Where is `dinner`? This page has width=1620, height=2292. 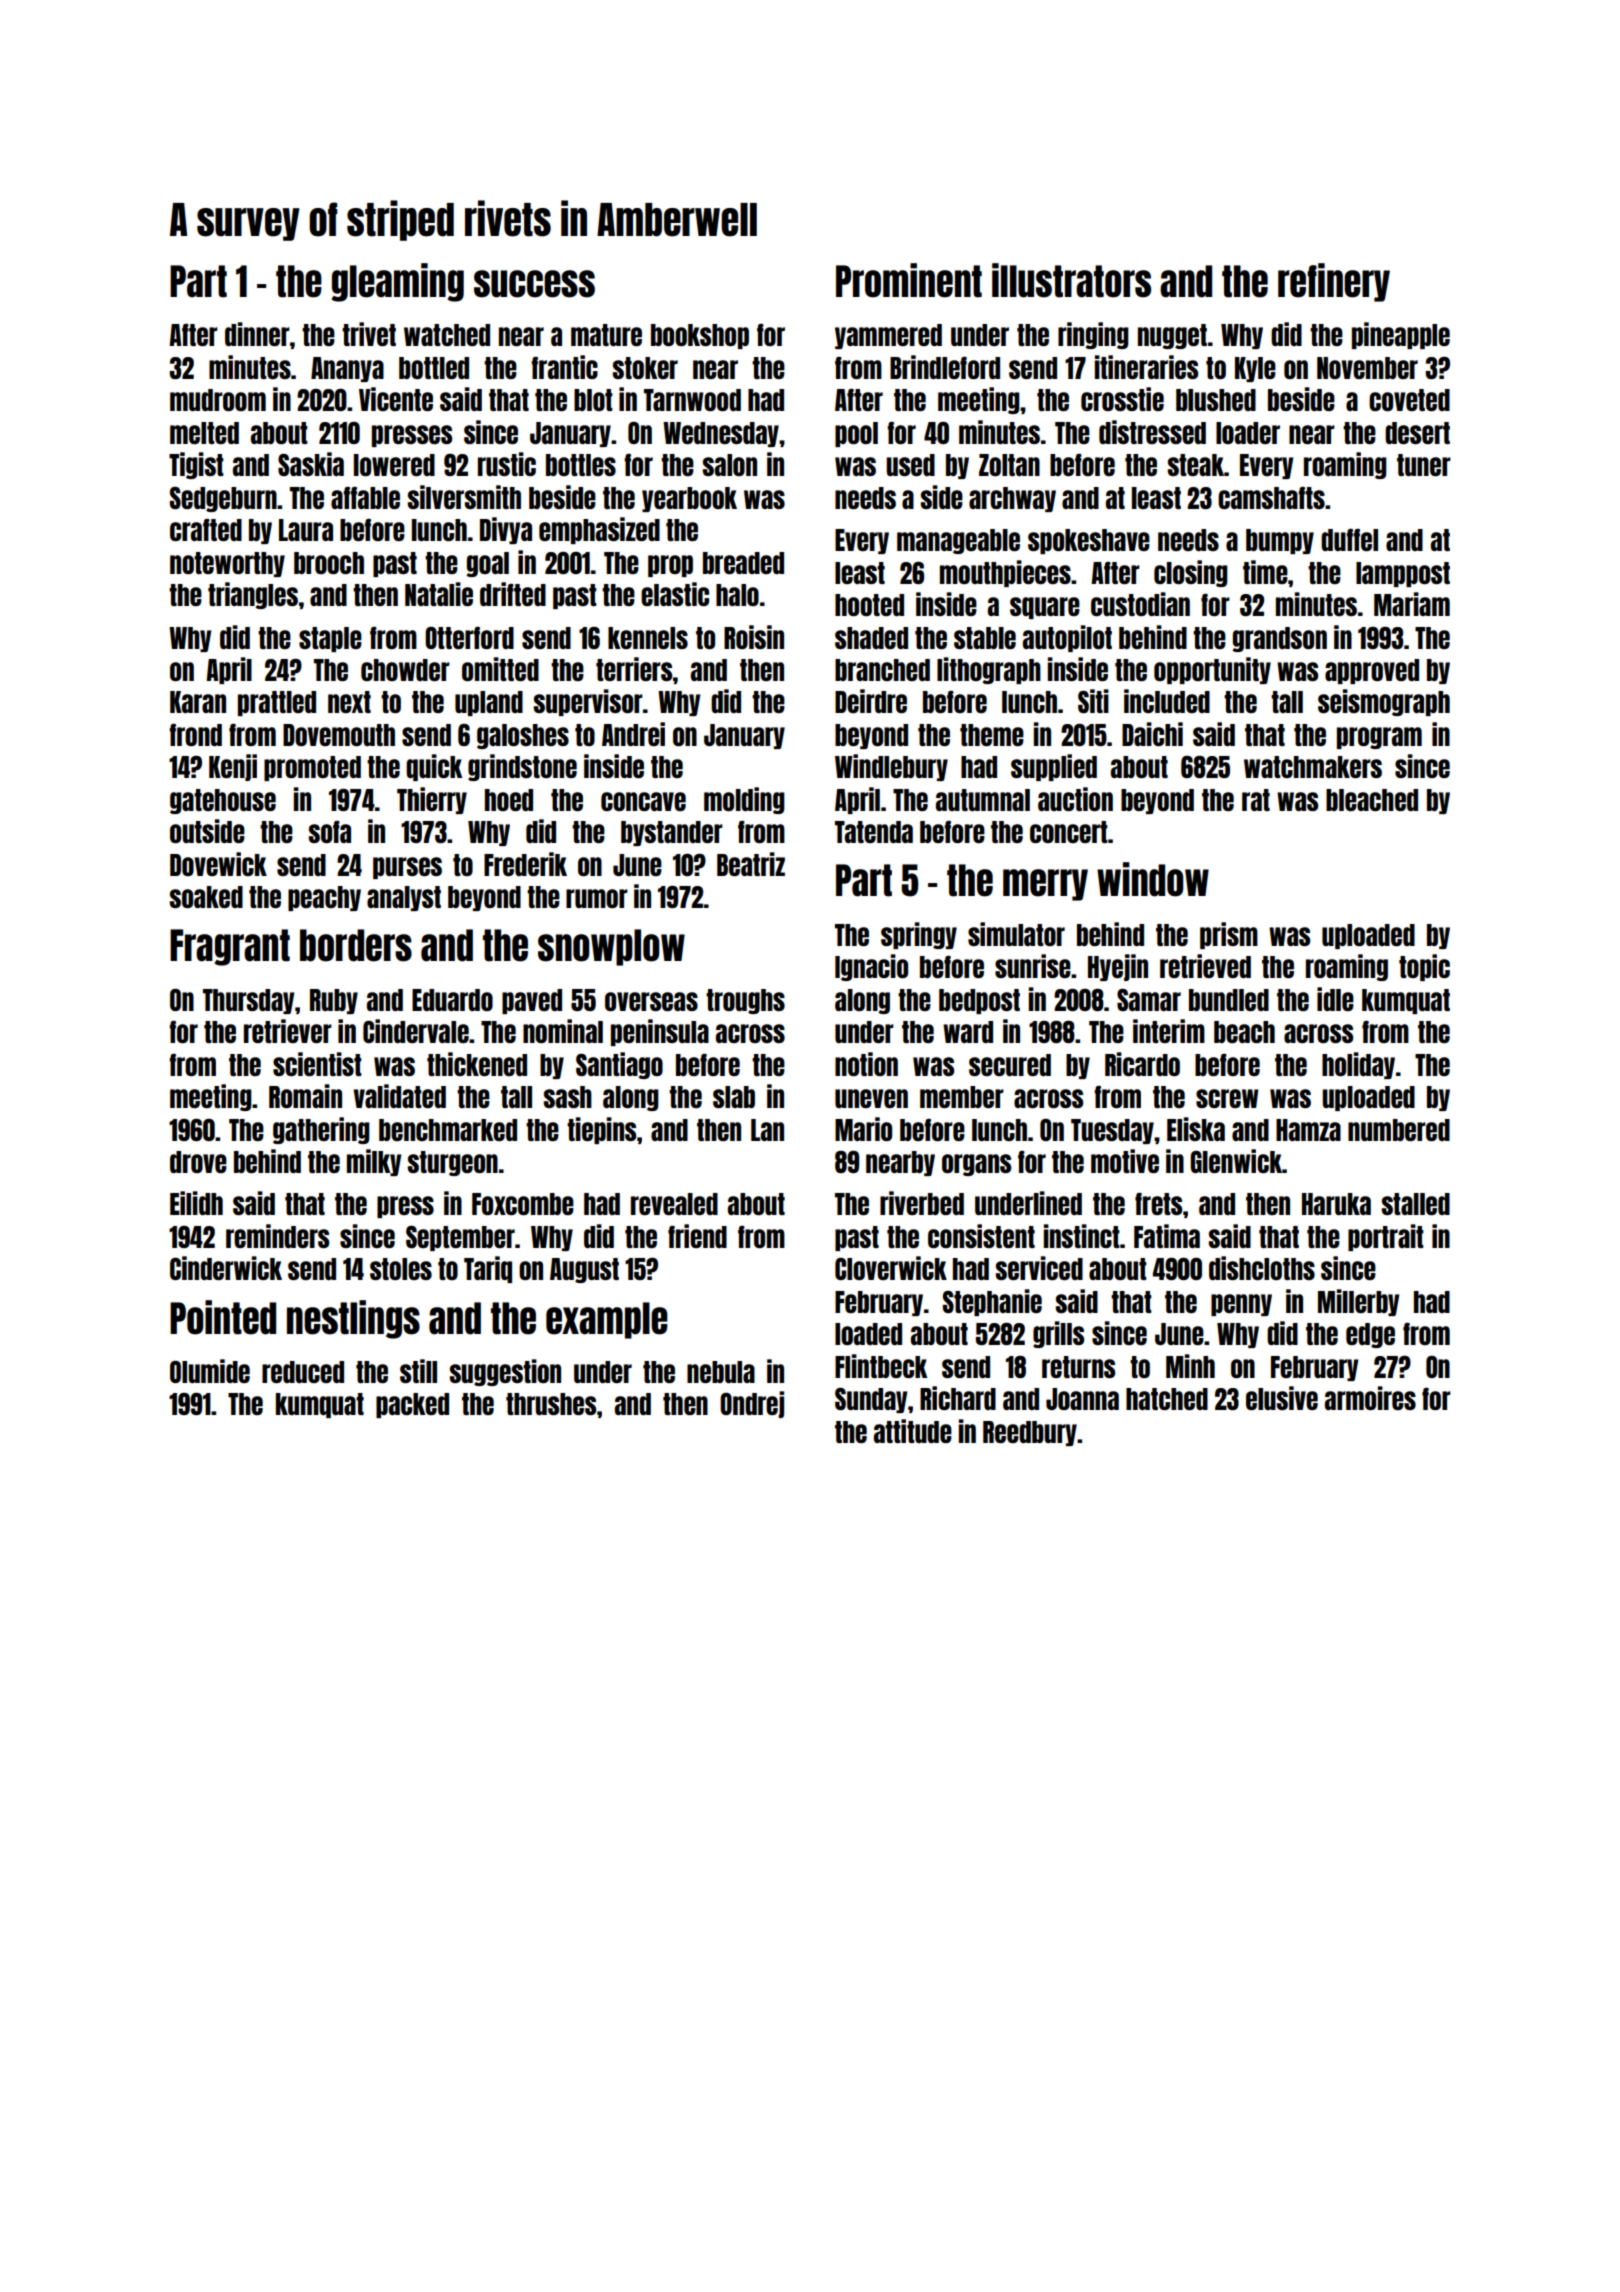
dinner is located at coordinates (257, 334).
